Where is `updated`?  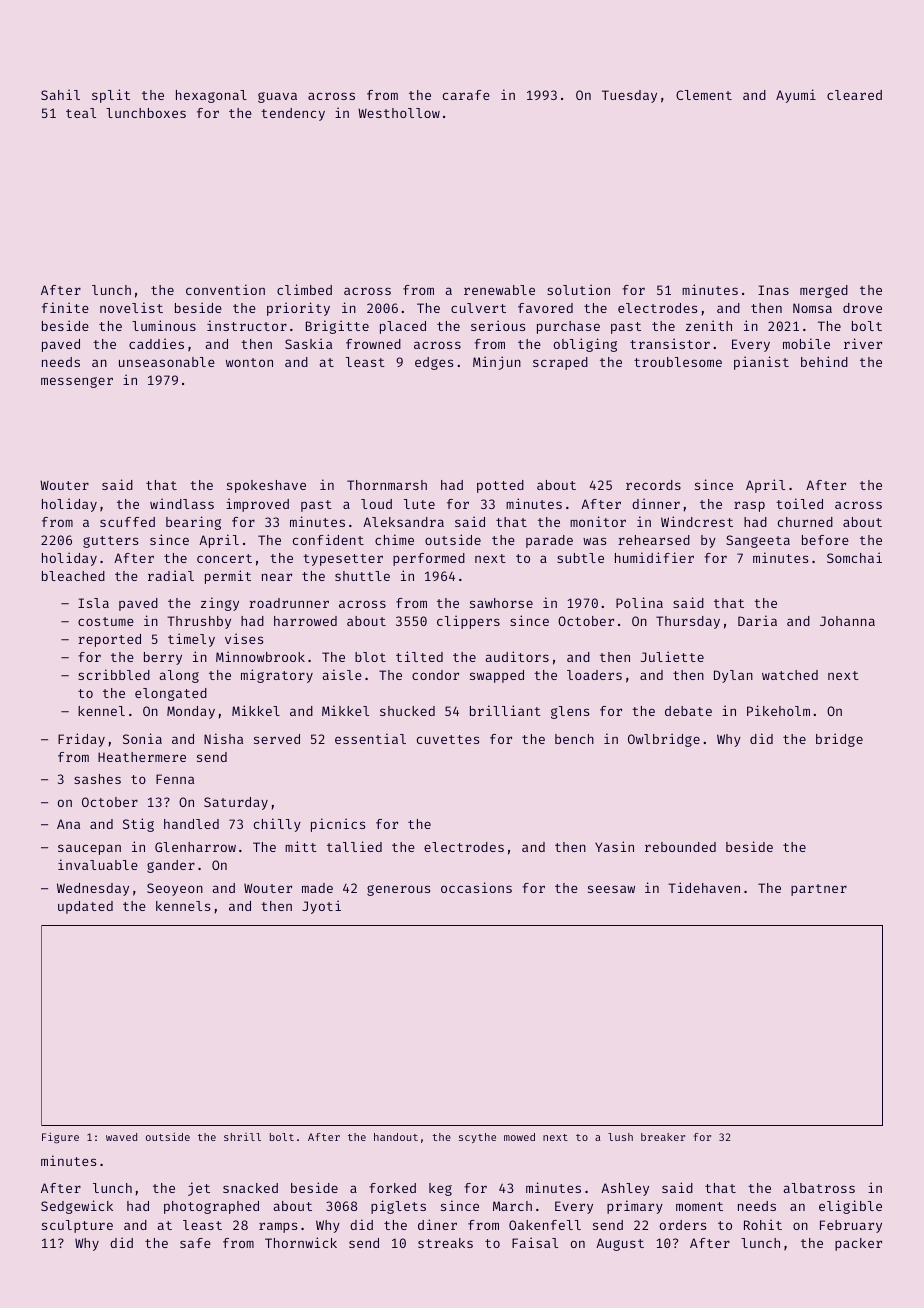 updated is located at coordinates (85, 907).
